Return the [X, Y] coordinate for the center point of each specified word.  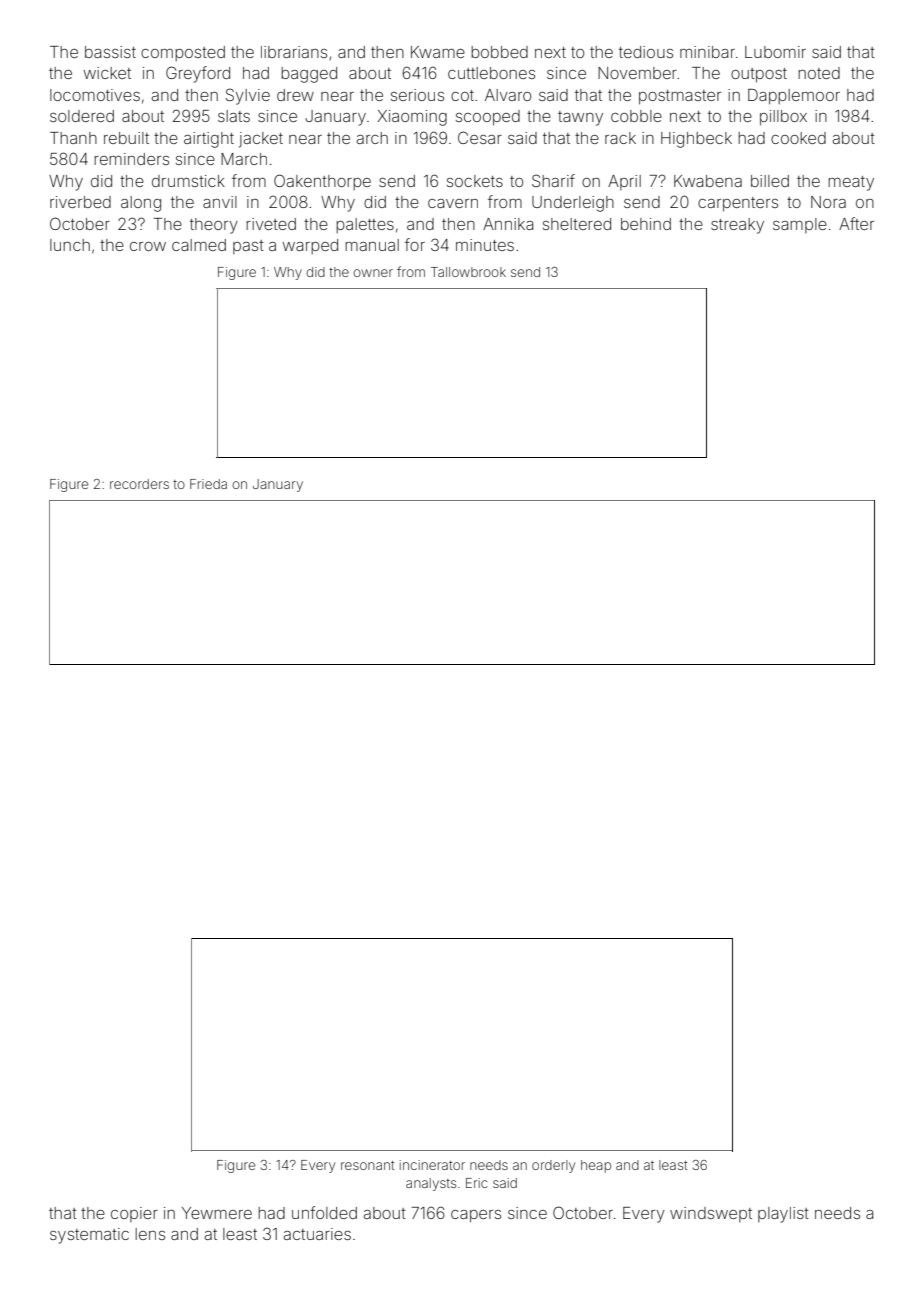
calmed [199, 245]
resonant [367, 1165]
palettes [365, 225]
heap [596, 1166]
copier [134, 1214]
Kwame [438, 52]
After [856, 223]
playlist [783, 1215]
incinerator [432, 1165]
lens [150, 1234]
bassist [110, 52]
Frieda [208, 484]
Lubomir [775, 52]
